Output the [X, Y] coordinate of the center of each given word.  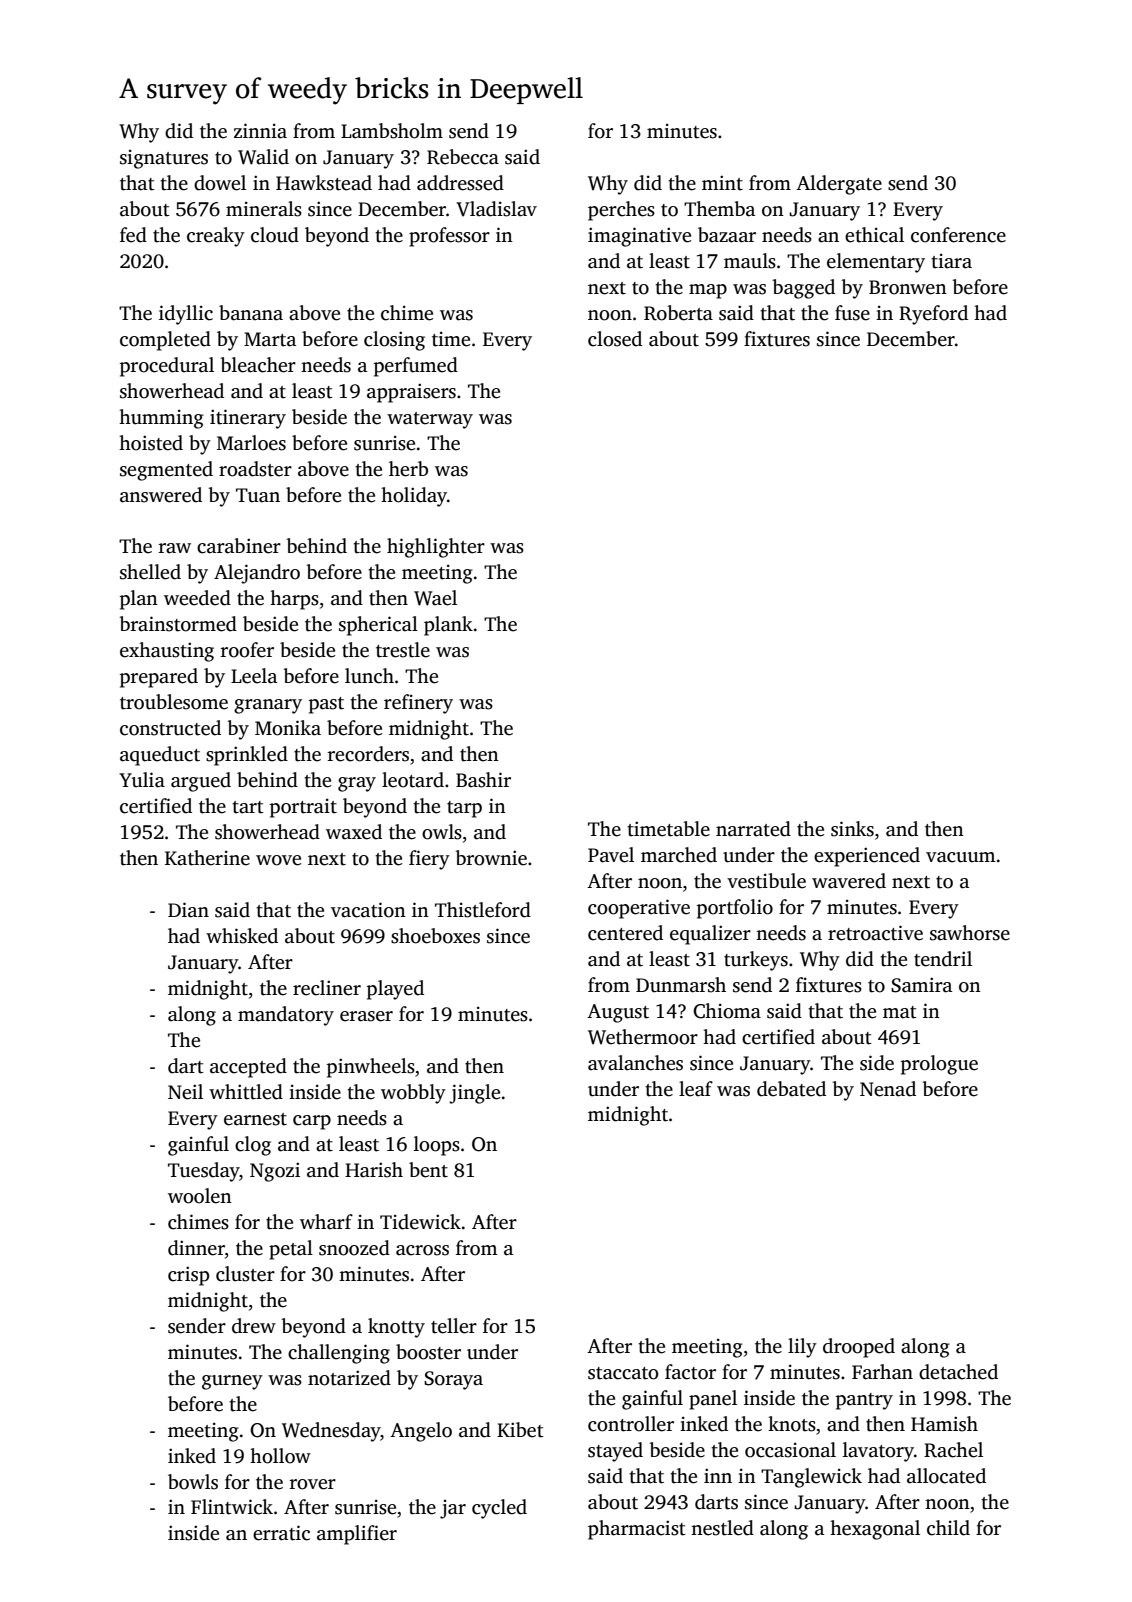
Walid [263, 157]
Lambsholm [392, 131]
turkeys [756, 961]
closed [615, 339]
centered [625, 933]
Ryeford [933, 315]
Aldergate [839, 185]
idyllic [186, 315]
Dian [188, 910]
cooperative [639, 909]
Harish [374, 1170]
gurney [232, 1382]
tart [248, 807]
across [422, 1250]
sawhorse [970, 933]
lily [802, 1348]
